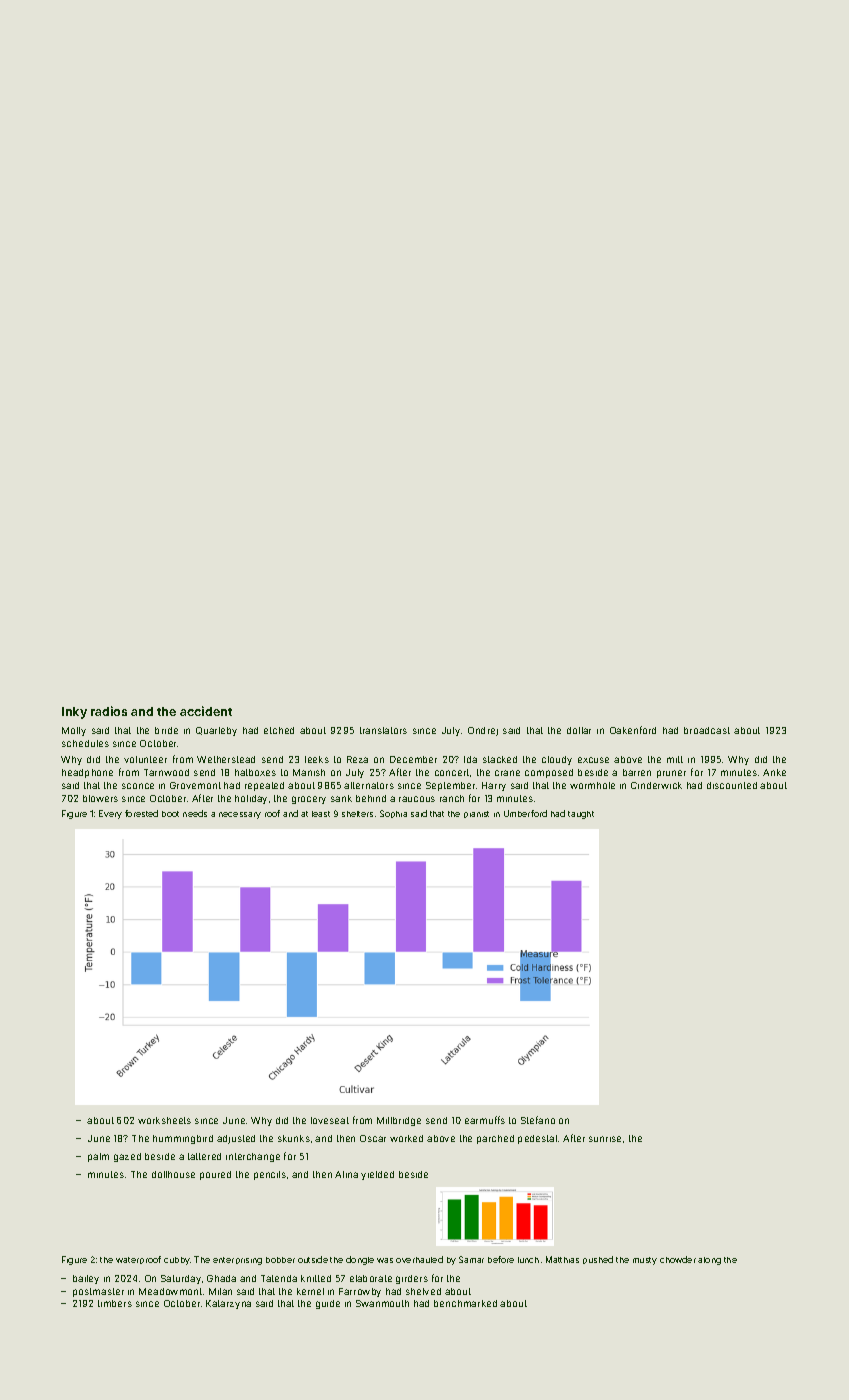 The height and width of the screenshot is (1400, 849). What do you see at coordinates (707, 730) in the screenshot?
I see `broadcast` at bounding box center [707, 730].
